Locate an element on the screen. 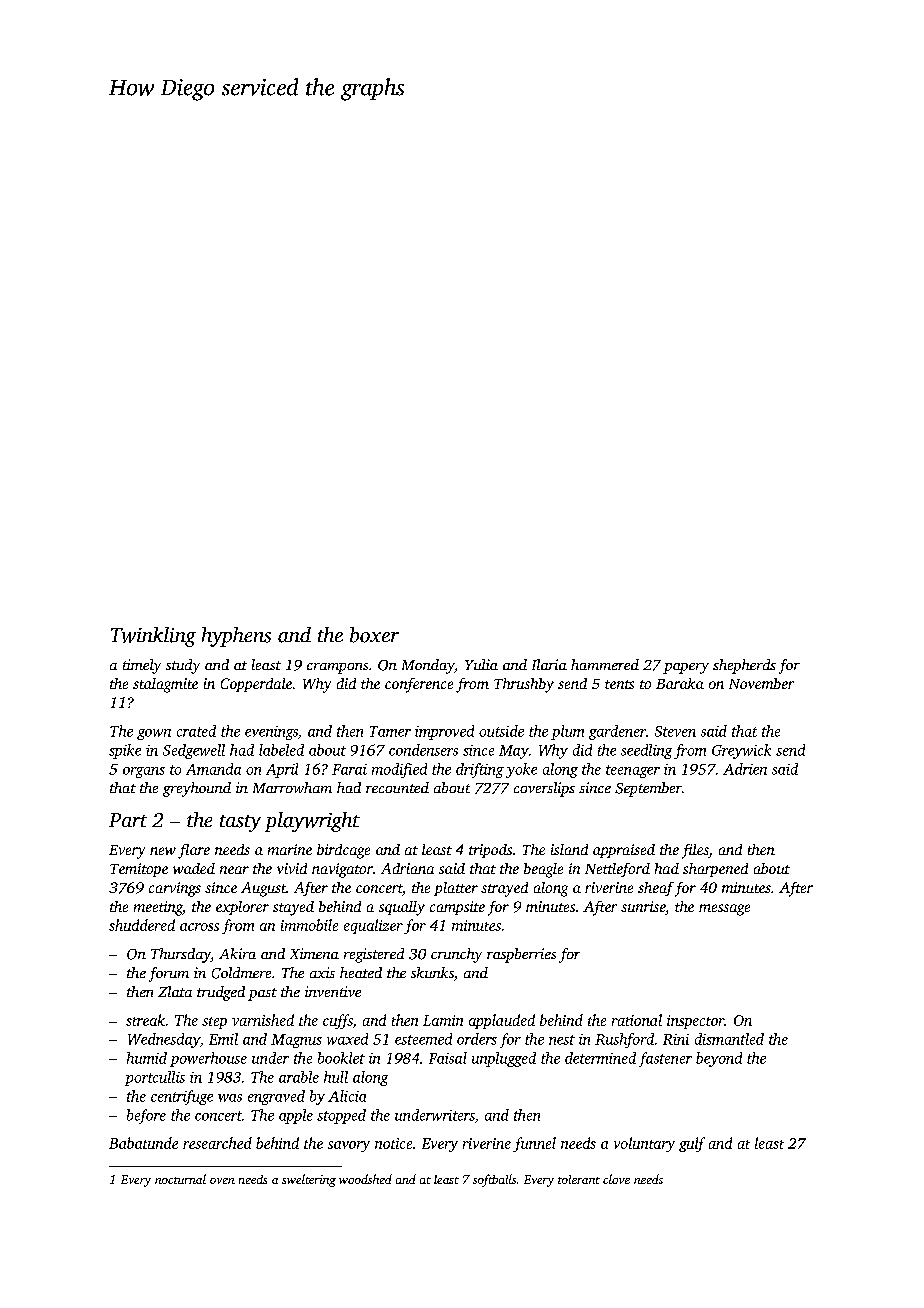  funnel is located at coordinates (534, 1144).
